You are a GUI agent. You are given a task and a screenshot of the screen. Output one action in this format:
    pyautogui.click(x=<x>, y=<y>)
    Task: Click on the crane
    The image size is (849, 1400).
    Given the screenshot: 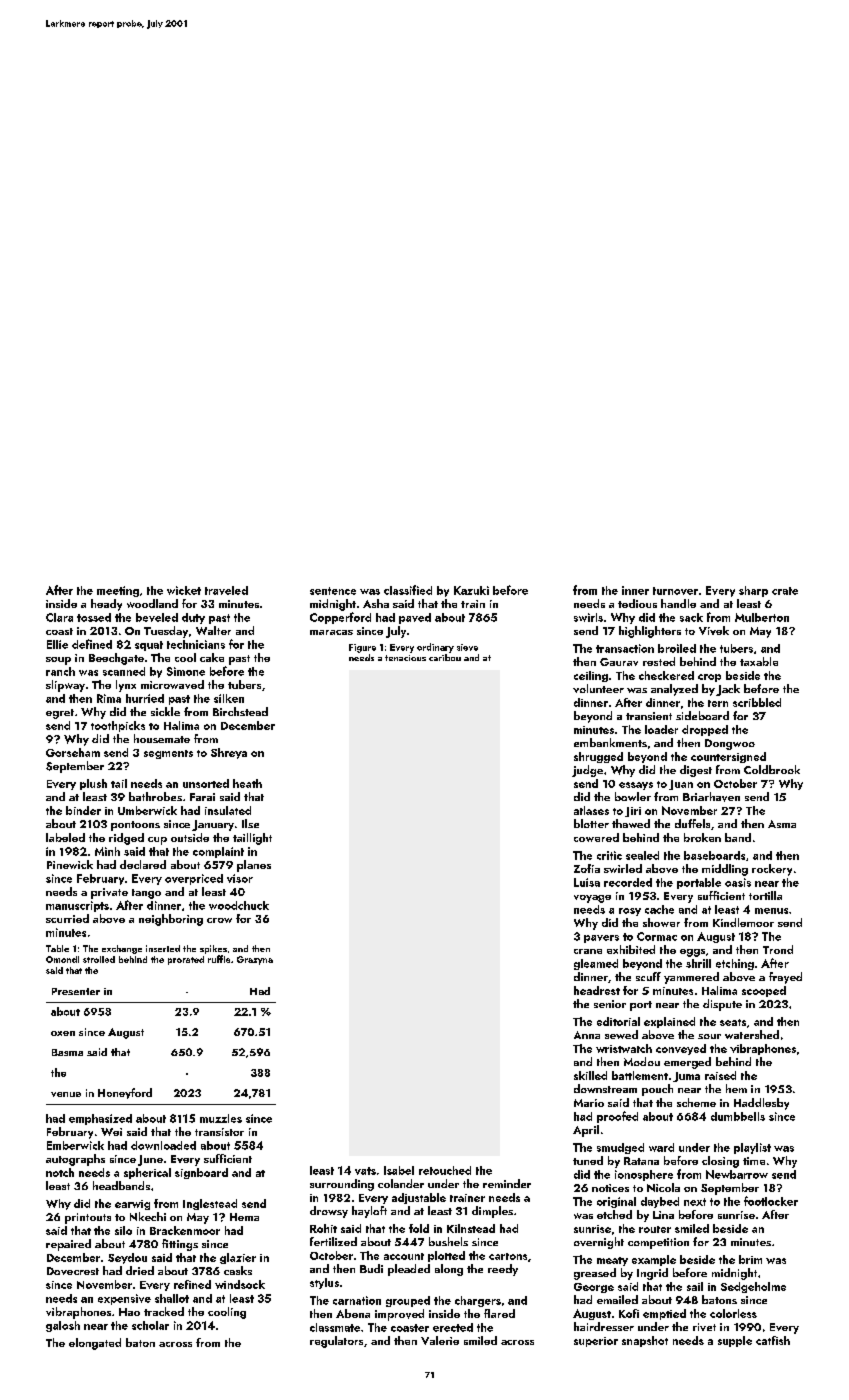 What is the action you would take?
    pyautogui.click(x=588, y=951)
